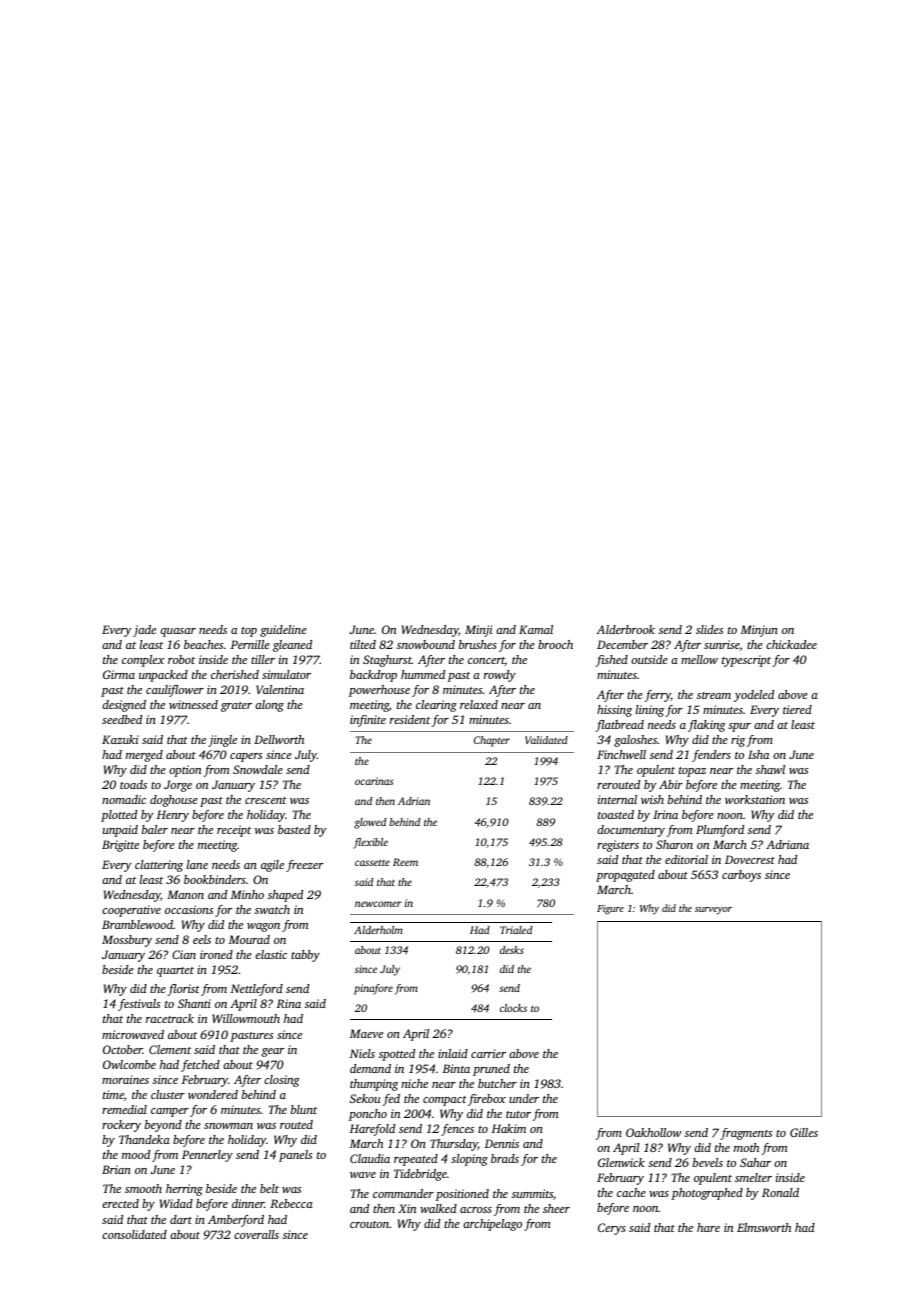  What do you see at coordinates (770, 769) in the page?
I see `shawl` at bounding box center [770, 769].
